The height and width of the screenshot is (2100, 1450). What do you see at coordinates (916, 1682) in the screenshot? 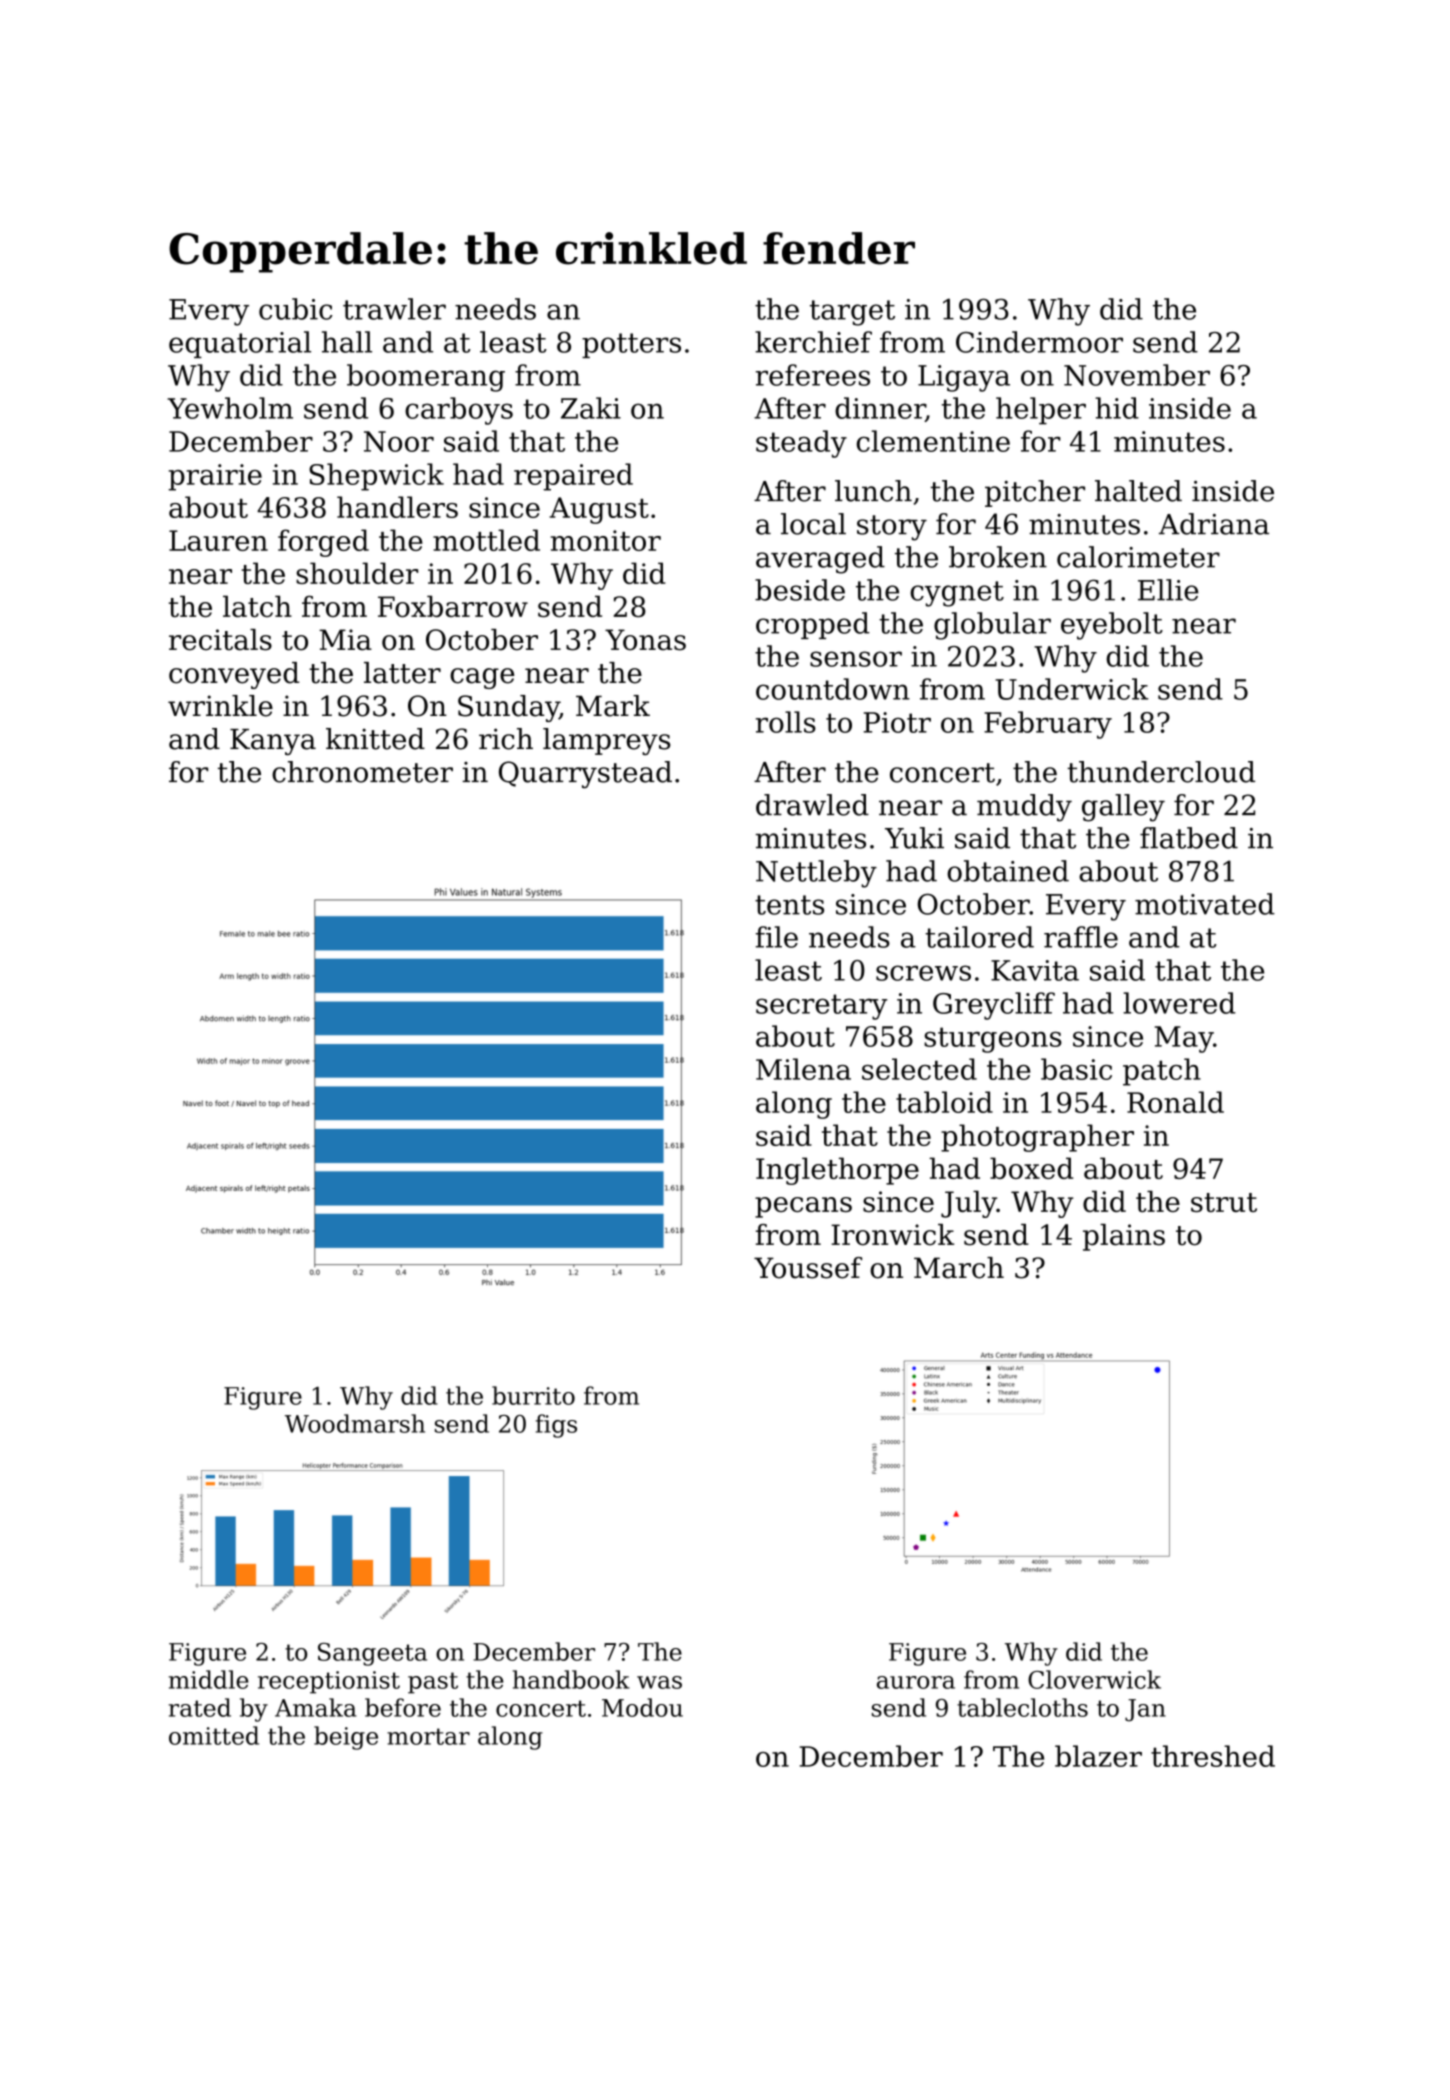
I see `aurora` at bounding box center [916, 1682].
